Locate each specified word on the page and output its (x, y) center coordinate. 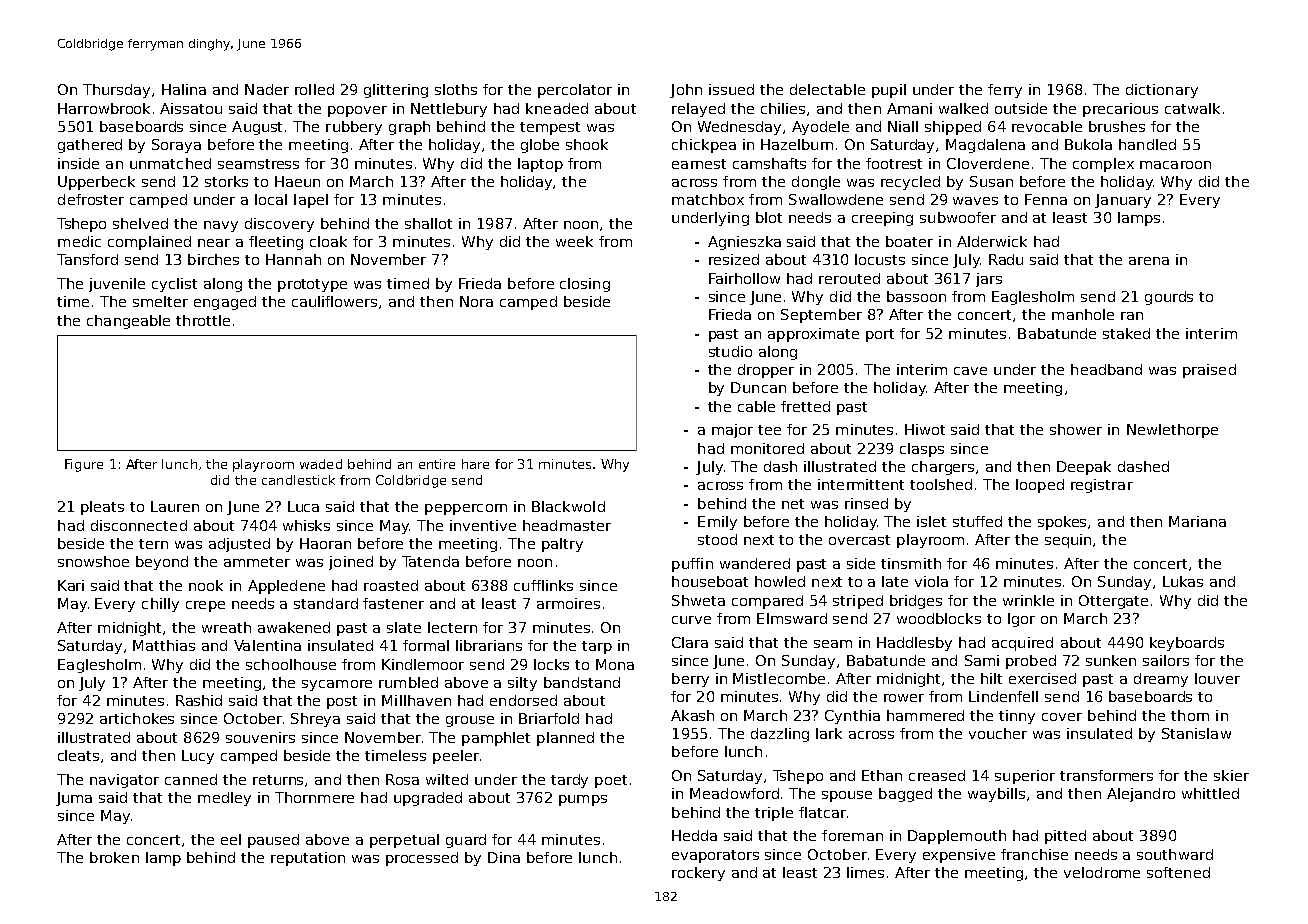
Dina (504, 857)
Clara (690, 642)
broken (114, 857)
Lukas (1183, 581)
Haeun (297, 181)
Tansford (87, 259)
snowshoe (93, 561)
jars (989, 280)
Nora (476, 301)
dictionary (1162, 91)
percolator (575, 91)
